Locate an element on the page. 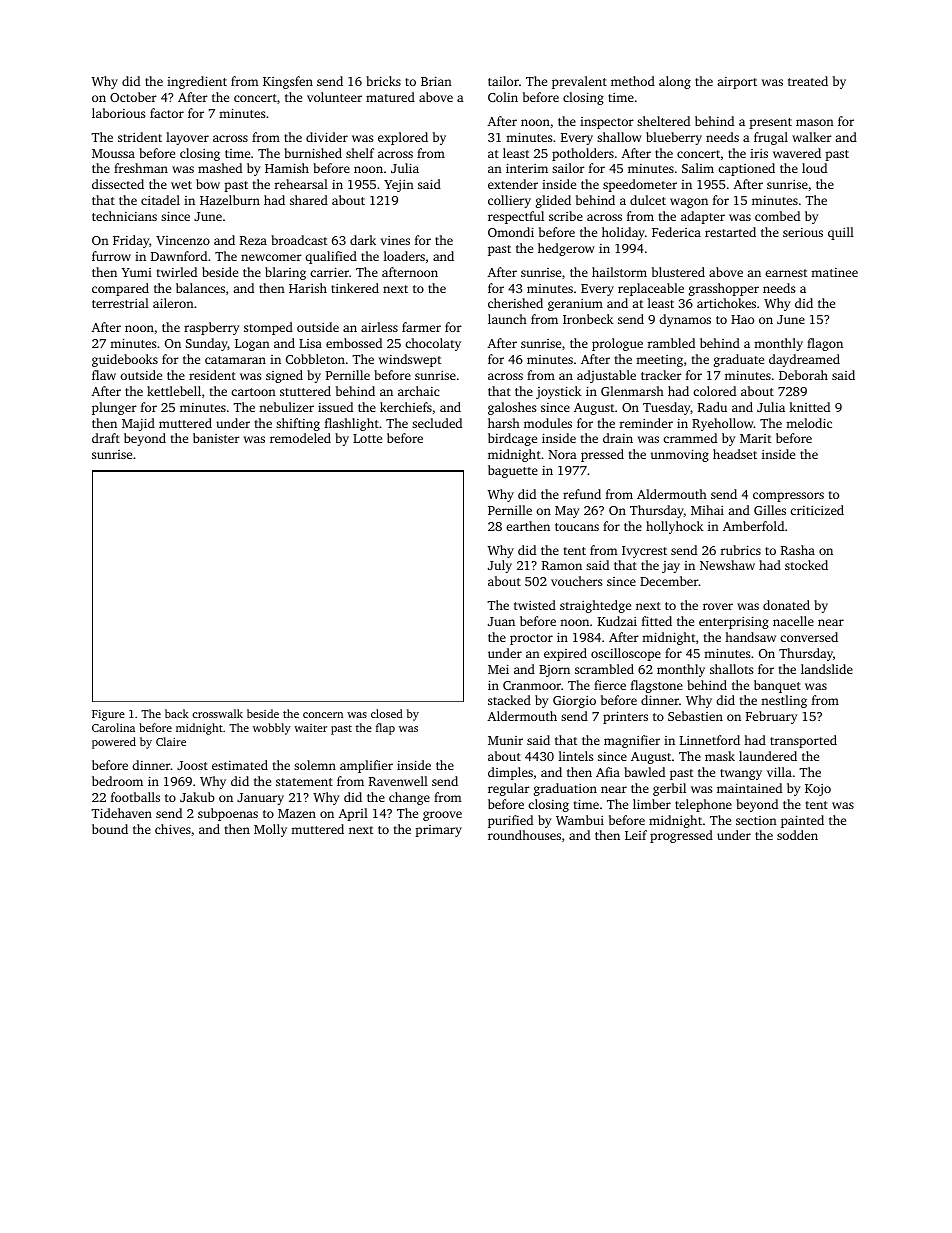  progressed is located at coordinates (681, 836).
